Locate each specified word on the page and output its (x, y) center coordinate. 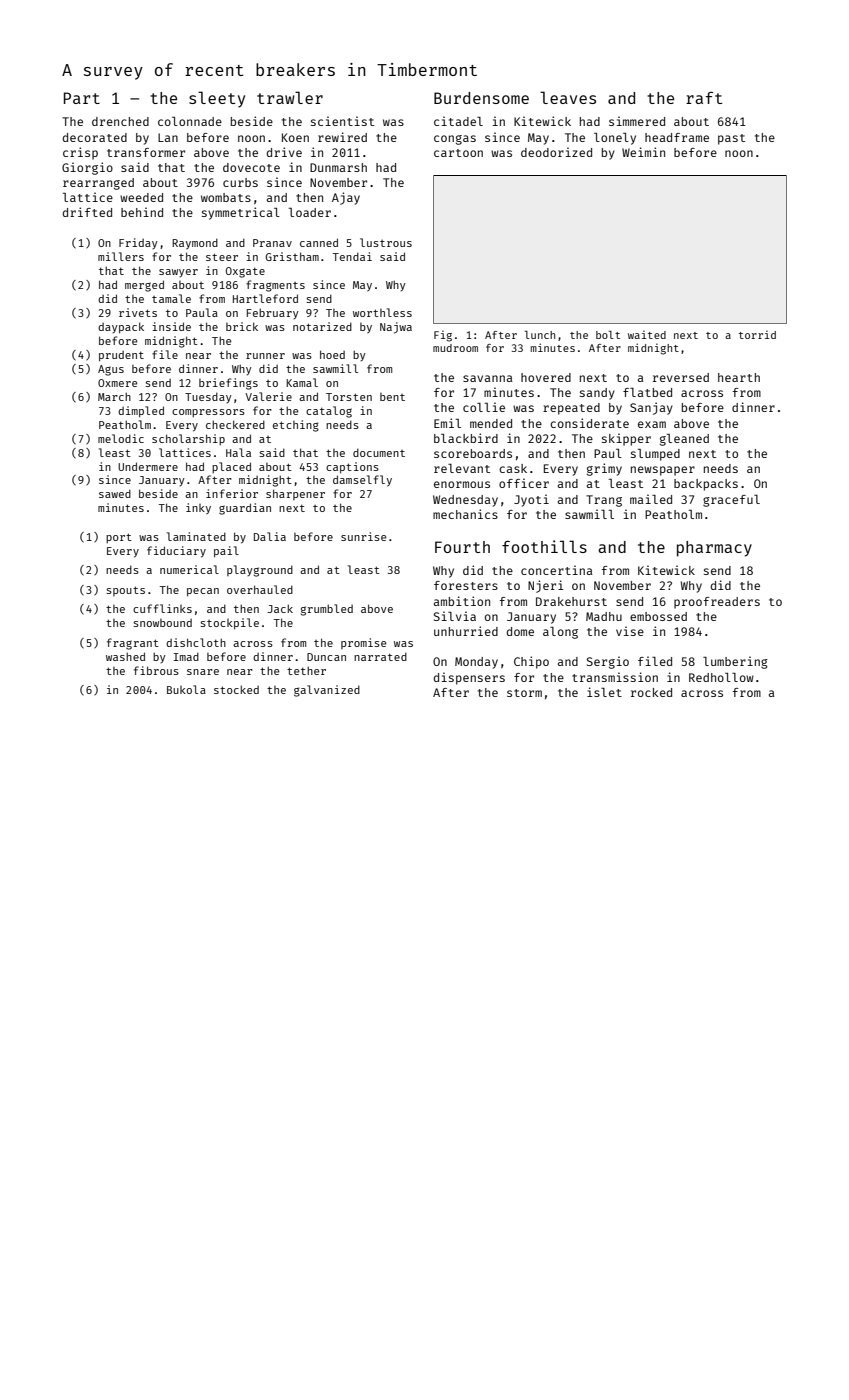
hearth (739, 377)
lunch (540, 335)
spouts (125, 591)
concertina (557, 570)
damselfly (362, 481)
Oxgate (245, 272)
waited (647, 334)
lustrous (386, 242)
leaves (568, 97)
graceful (731, 501)
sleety (217, 99)
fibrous (156, 670)
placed (231, 467)
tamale (171, 298)
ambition (462, 601)
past (731, 139)
